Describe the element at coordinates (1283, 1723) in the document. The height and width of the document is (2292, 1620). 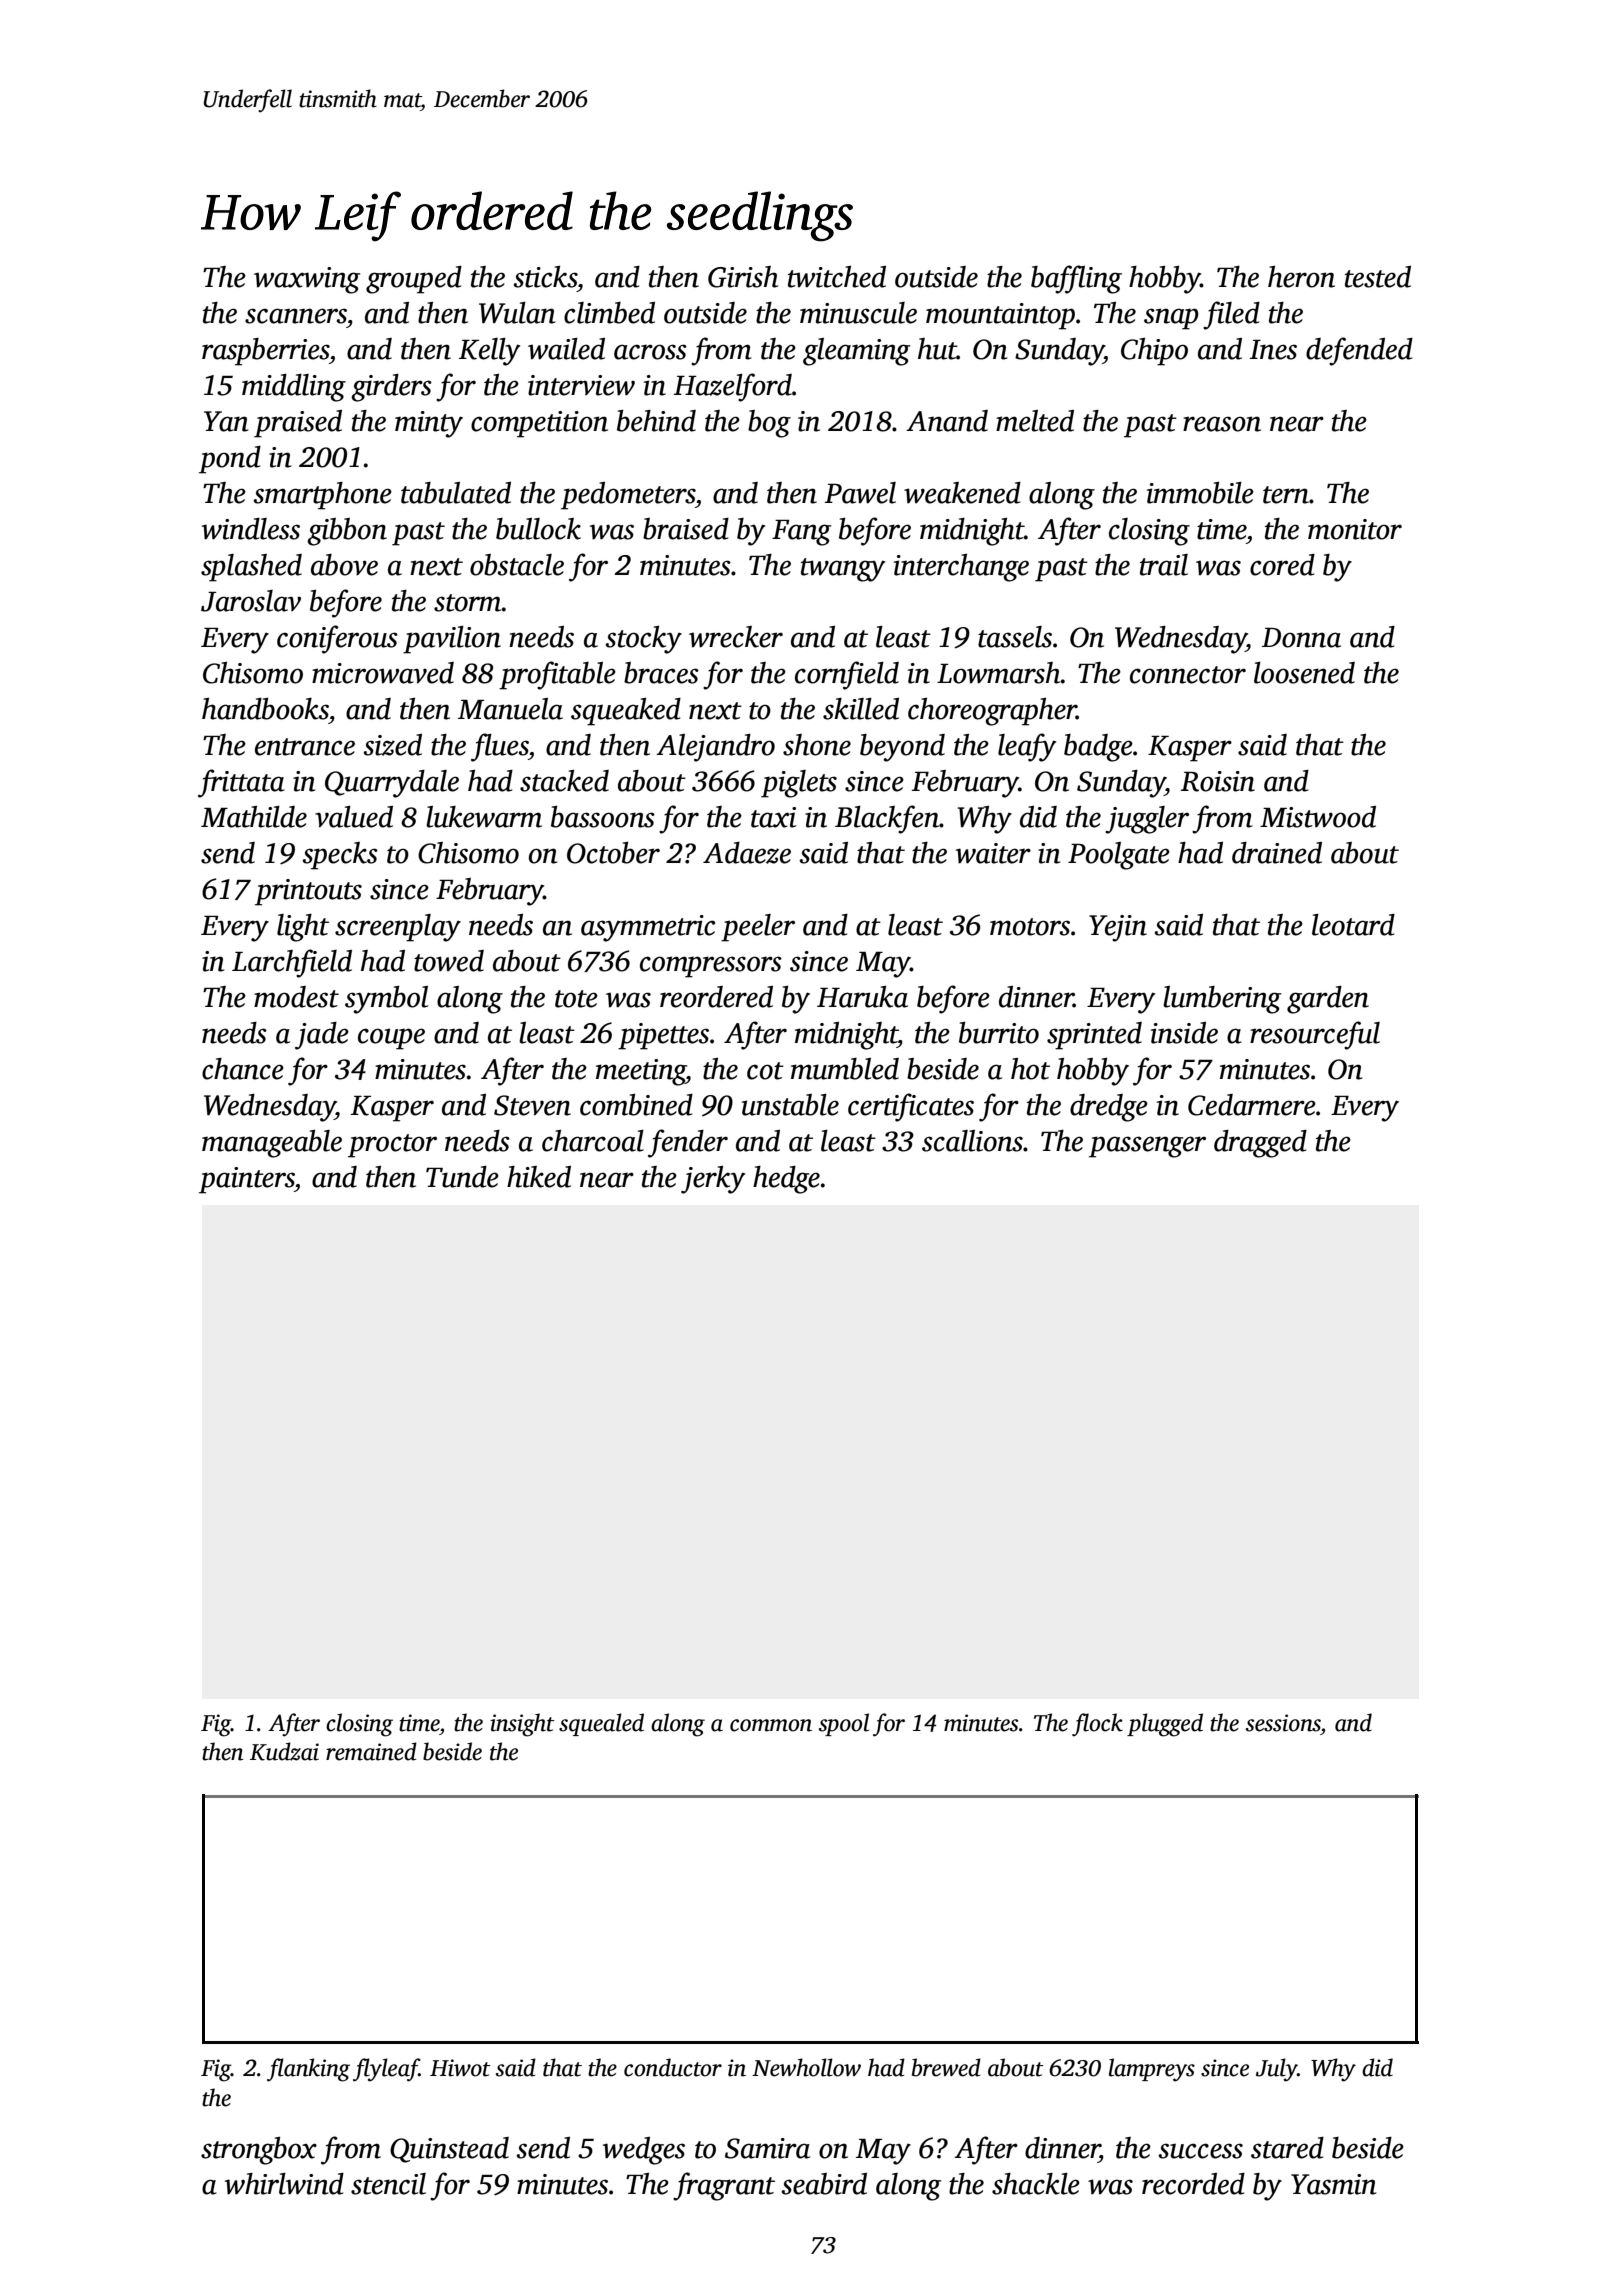
I see `sessions` at that location.
